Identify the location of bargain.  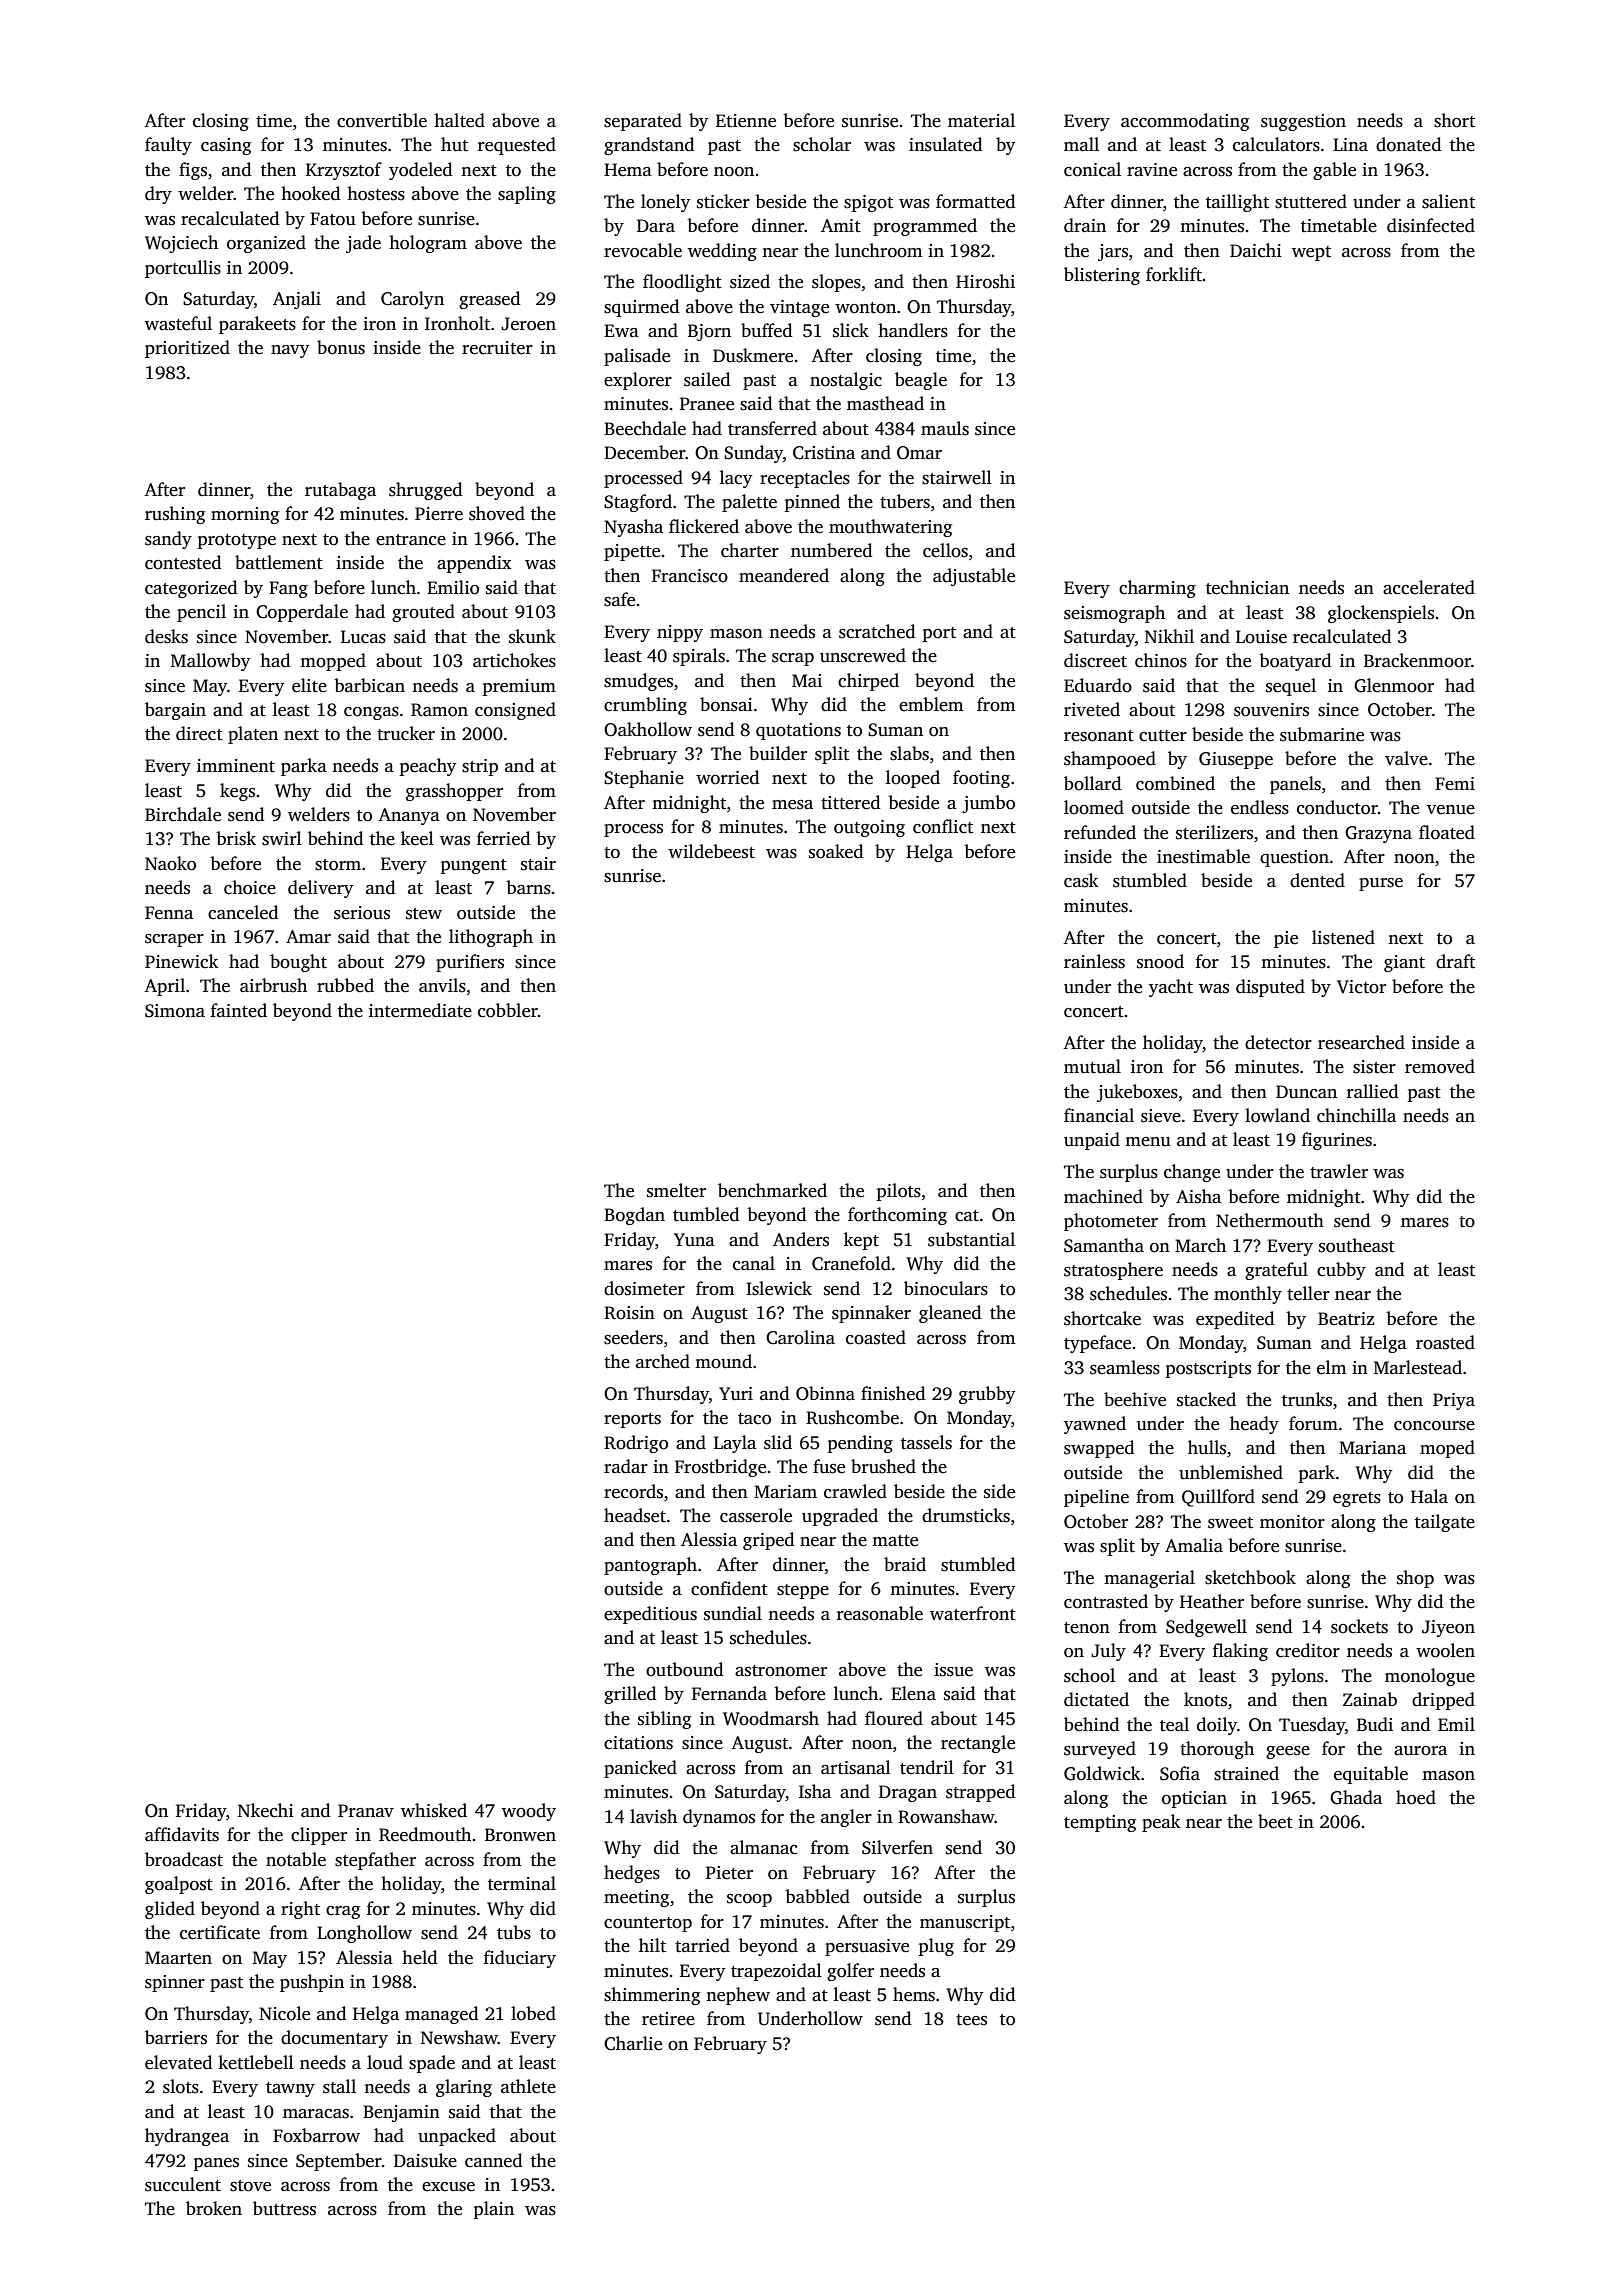
(175, 711).
